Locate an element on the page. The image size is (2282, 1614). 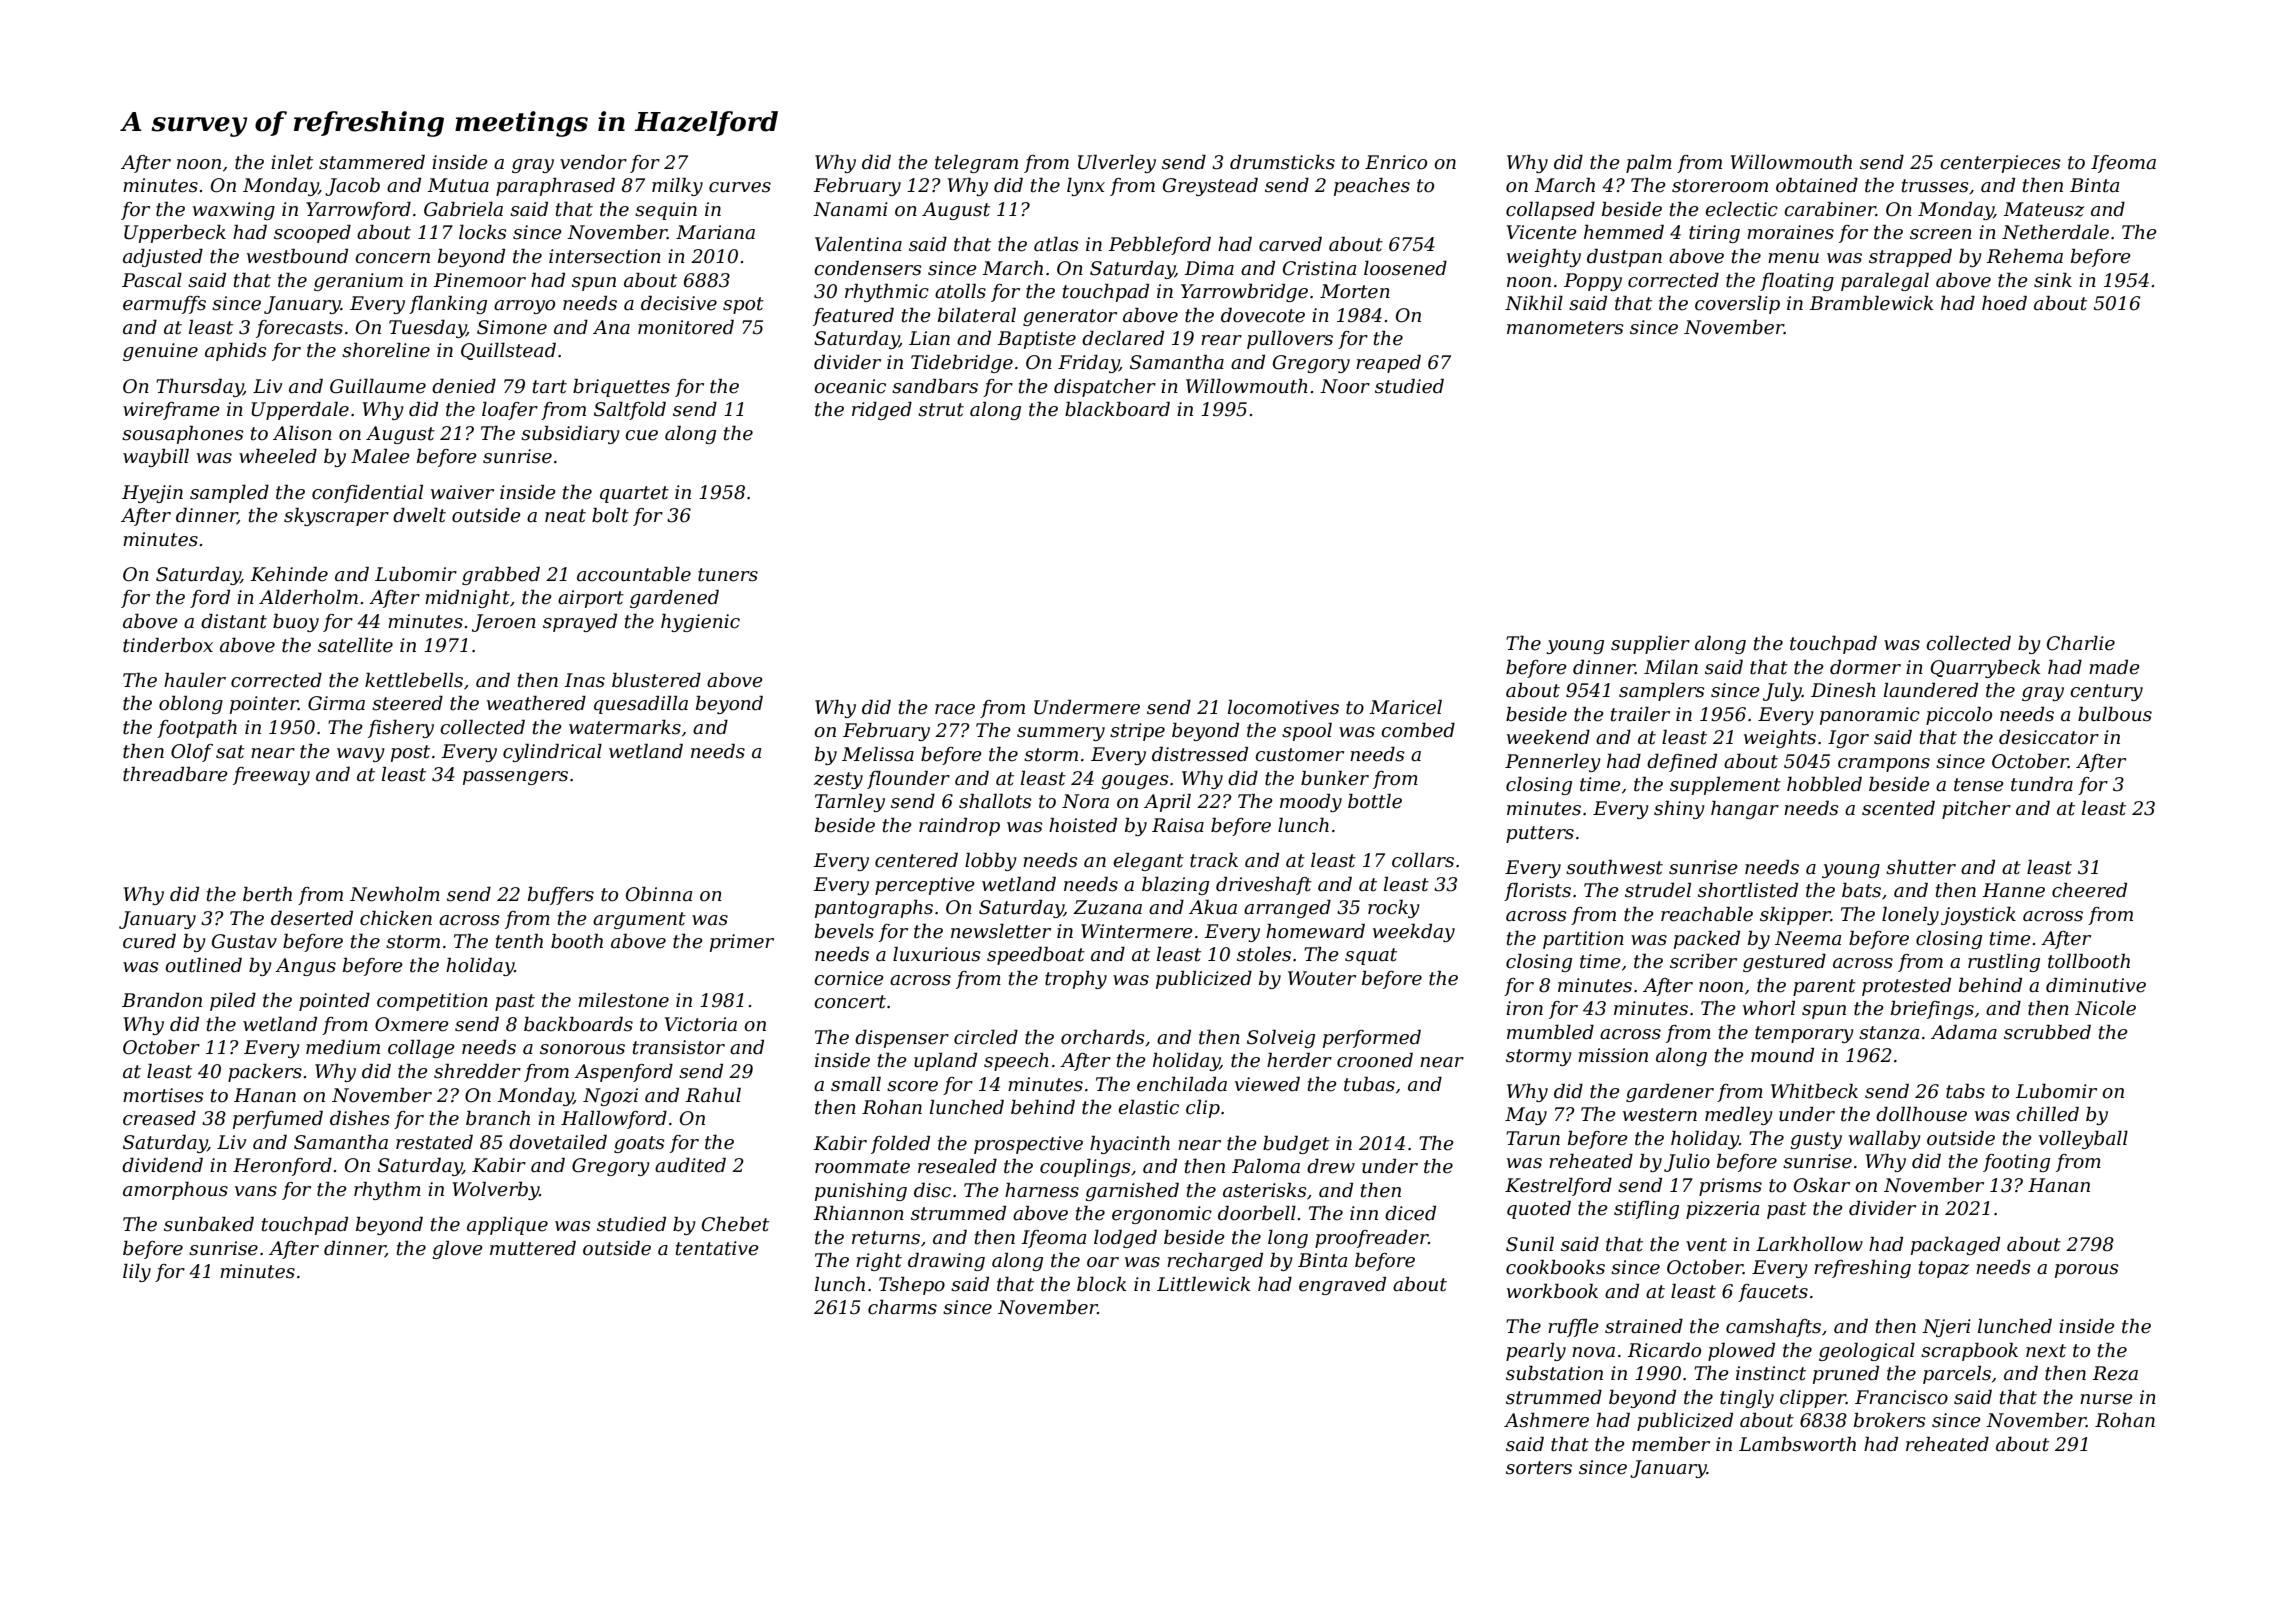
combed is located at coordinates (1418, 730).
